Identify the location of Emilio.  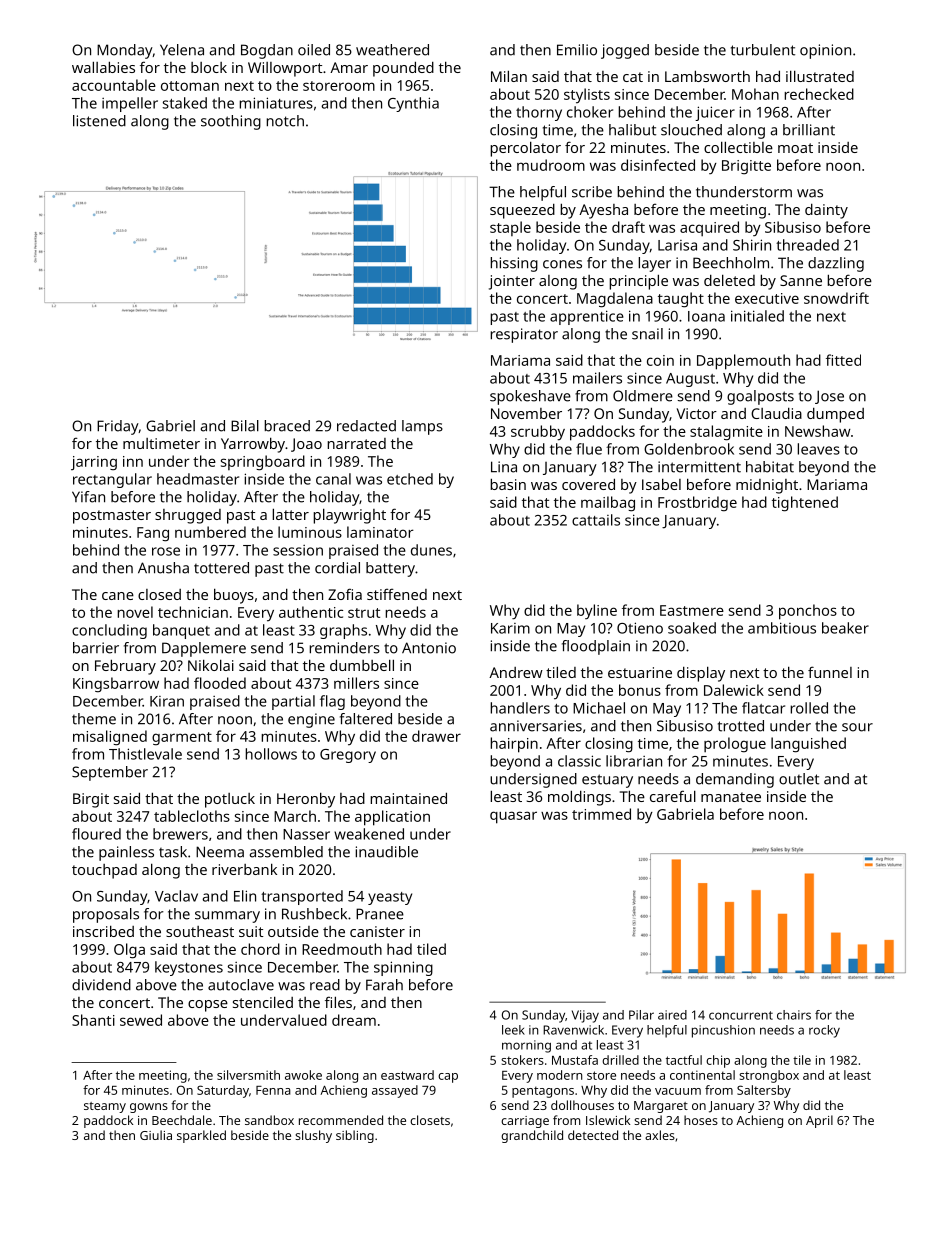
(577, 50).
